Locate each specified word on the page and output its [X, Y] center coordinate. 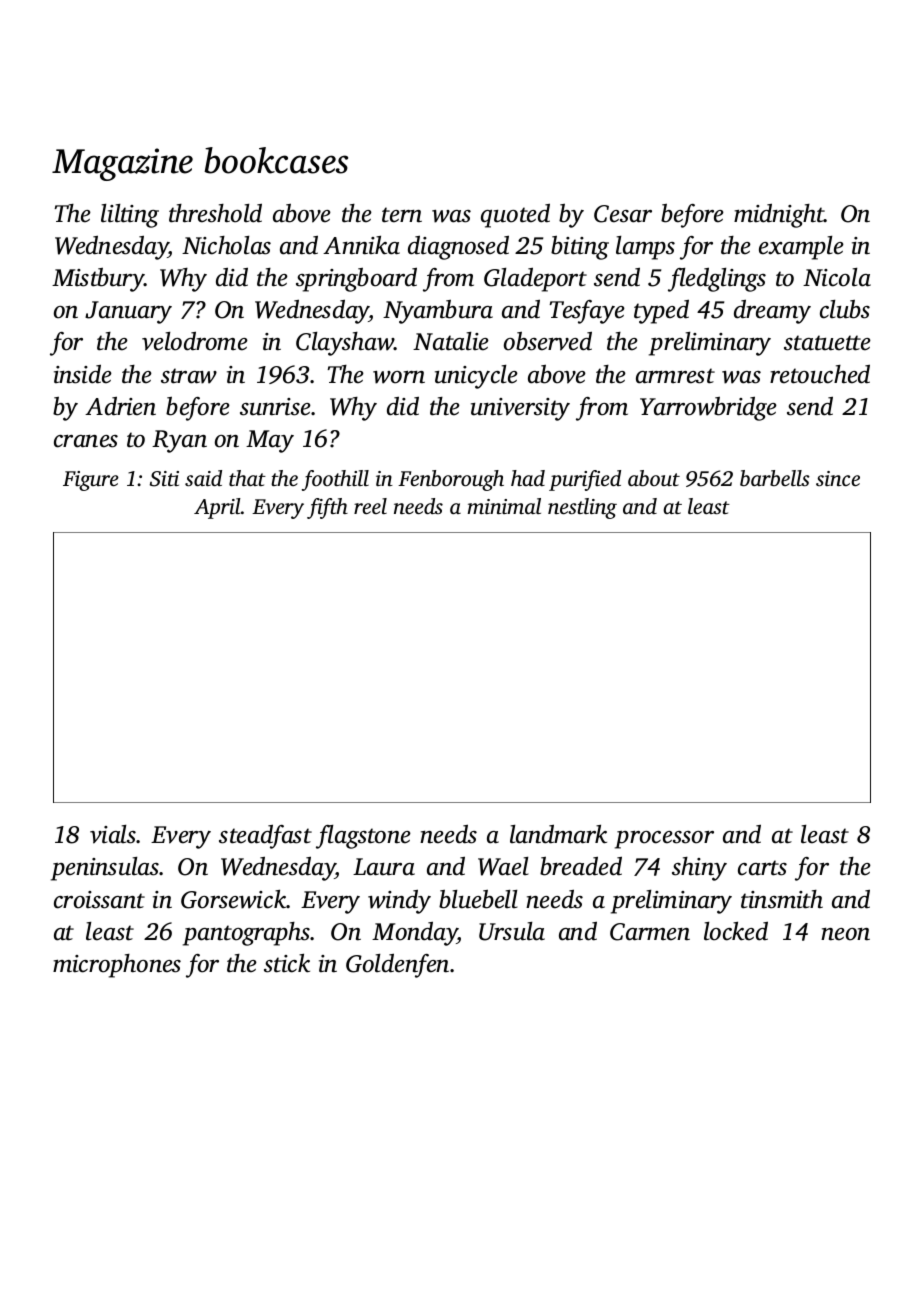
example [801, 248]
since [838, 478]
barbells [775, 478]
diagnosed [458, 248]
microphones [117, 966]
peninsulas [105, 869]
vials [113, 834]
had [528, 478]
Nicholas [226, 245]
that [247, 478]
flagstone [363, 837]
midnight [779, 216]
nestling [582, 508]
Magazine [122, 164]
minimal [504, 506]
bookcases [276, 160]
